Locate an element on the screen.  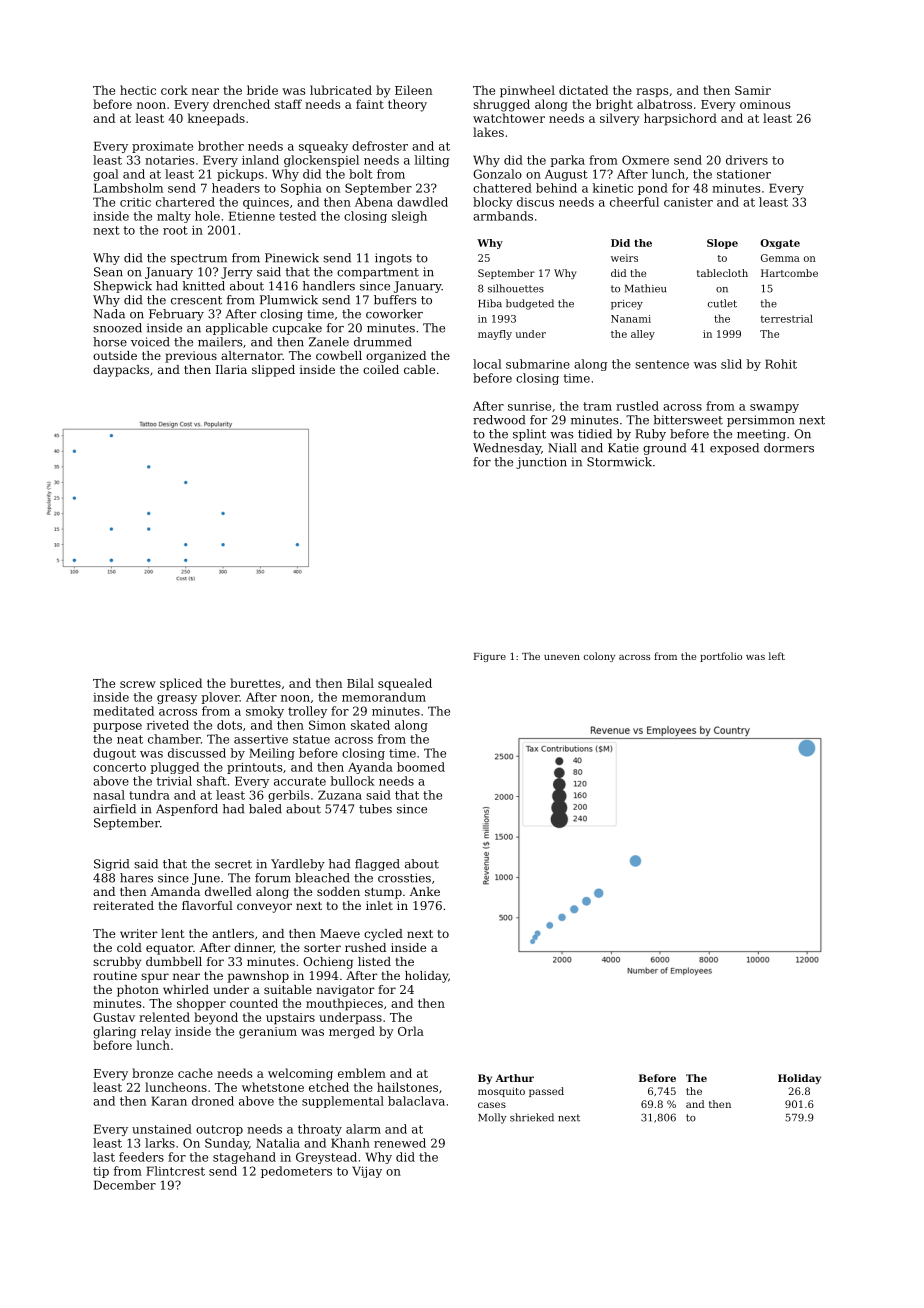
squealed is located at coordinates (405, 684).
